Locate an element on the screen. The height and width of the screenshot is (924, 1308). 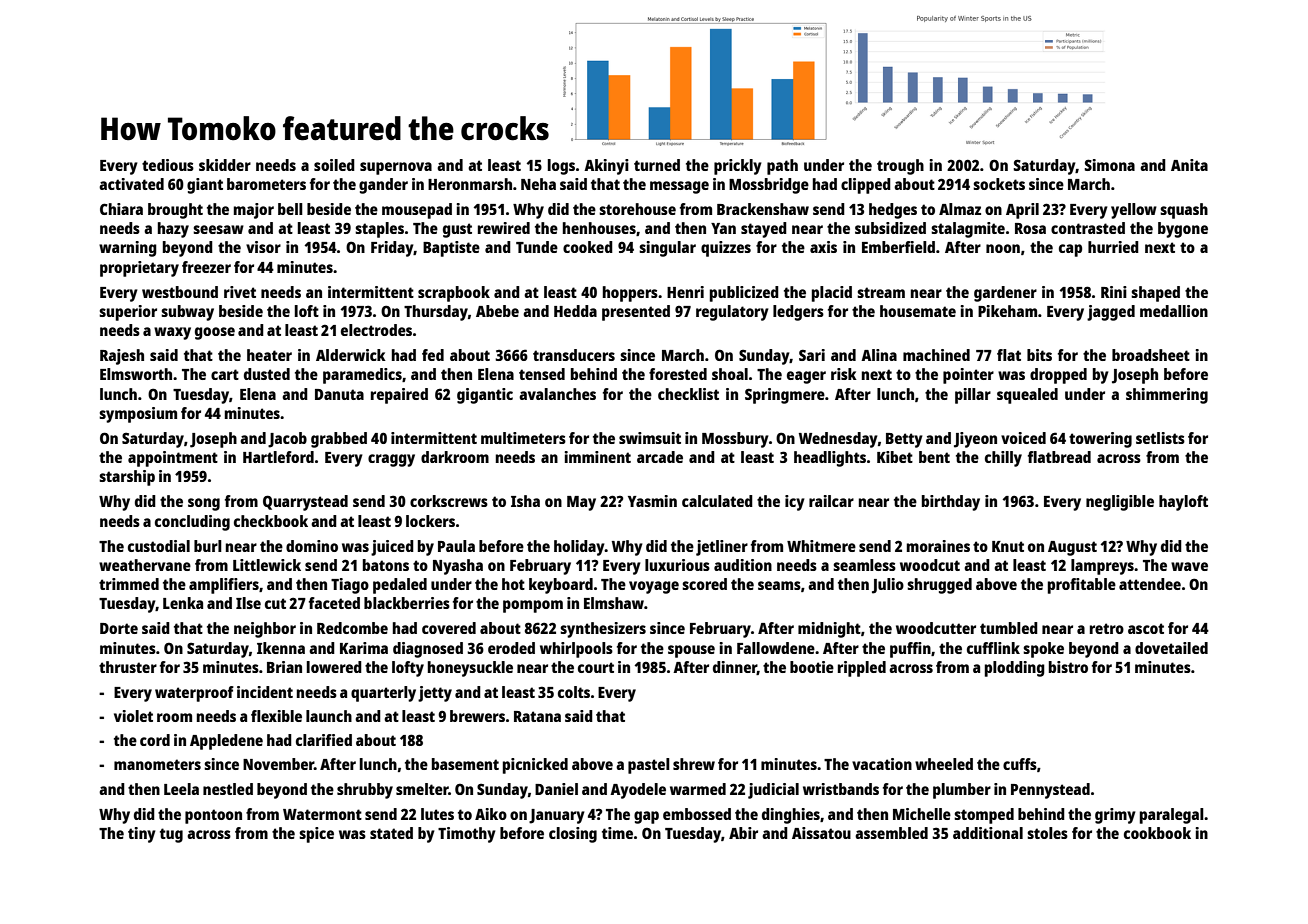
Lenka is located at coordinates (183, 603).
